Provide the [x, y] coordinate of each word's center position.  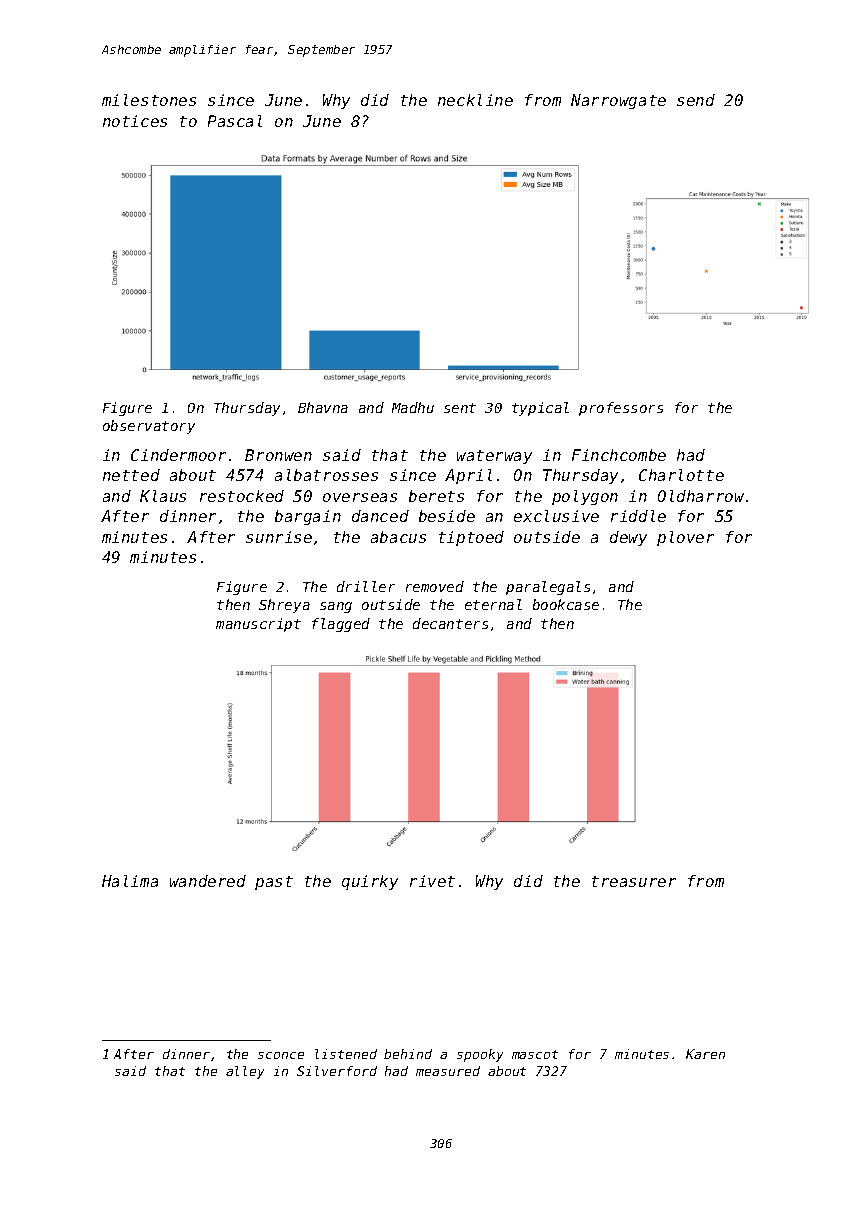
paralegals [548, 588]
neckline [475, 100]
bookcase [566, 604]
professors [621, 409]
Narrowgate [618, 101]
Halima [130, 881]
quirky [370, 882]
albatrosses [326, 475]
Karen [705, 1054]
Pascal [235, 121]
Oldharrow [701, 496]
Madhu [413, 407]
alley [245, 1072]
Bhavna [323, 407]
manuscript [258, 625]
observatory [149, 427]
